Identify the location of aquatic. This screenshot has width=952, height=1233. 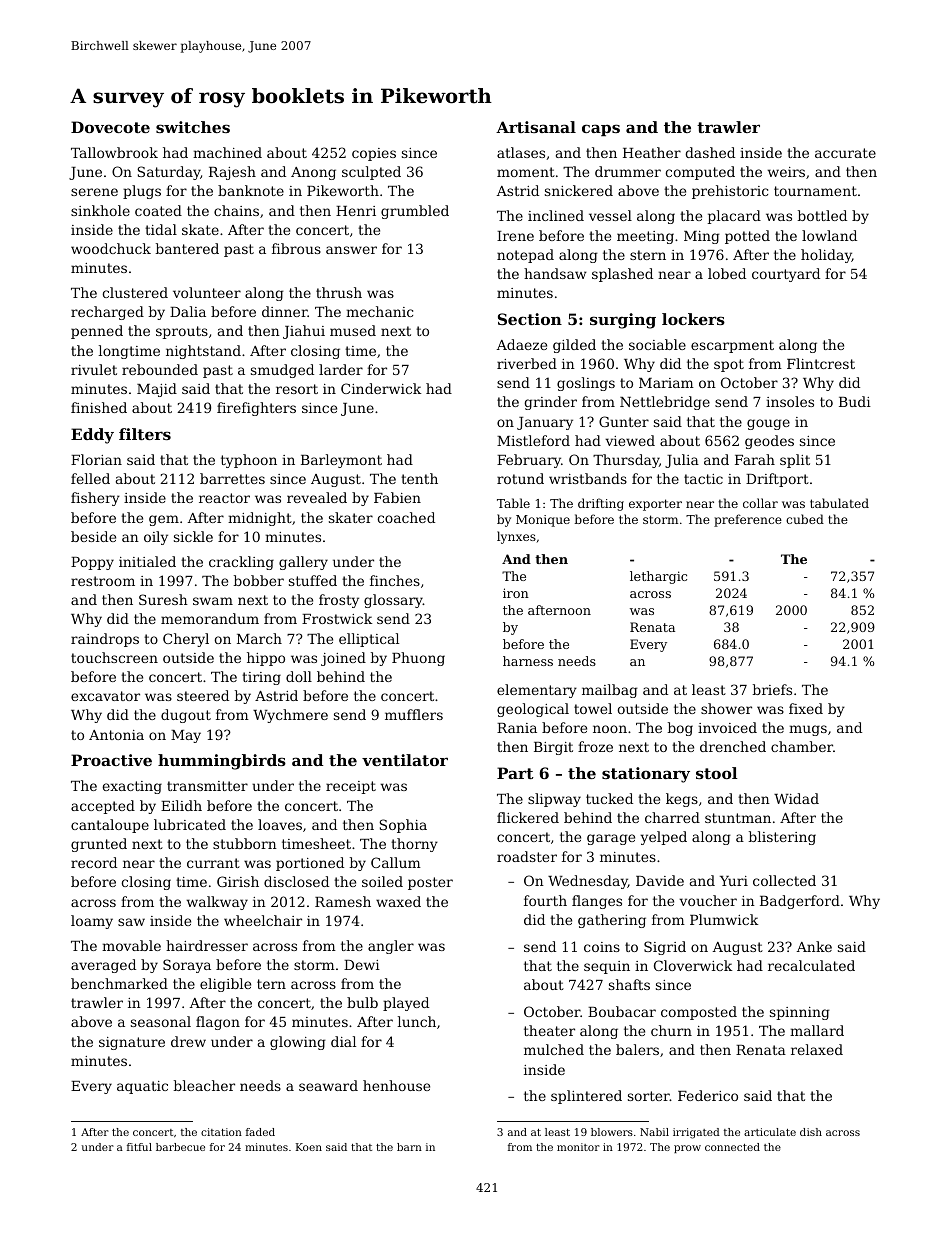
(142, 1087).
